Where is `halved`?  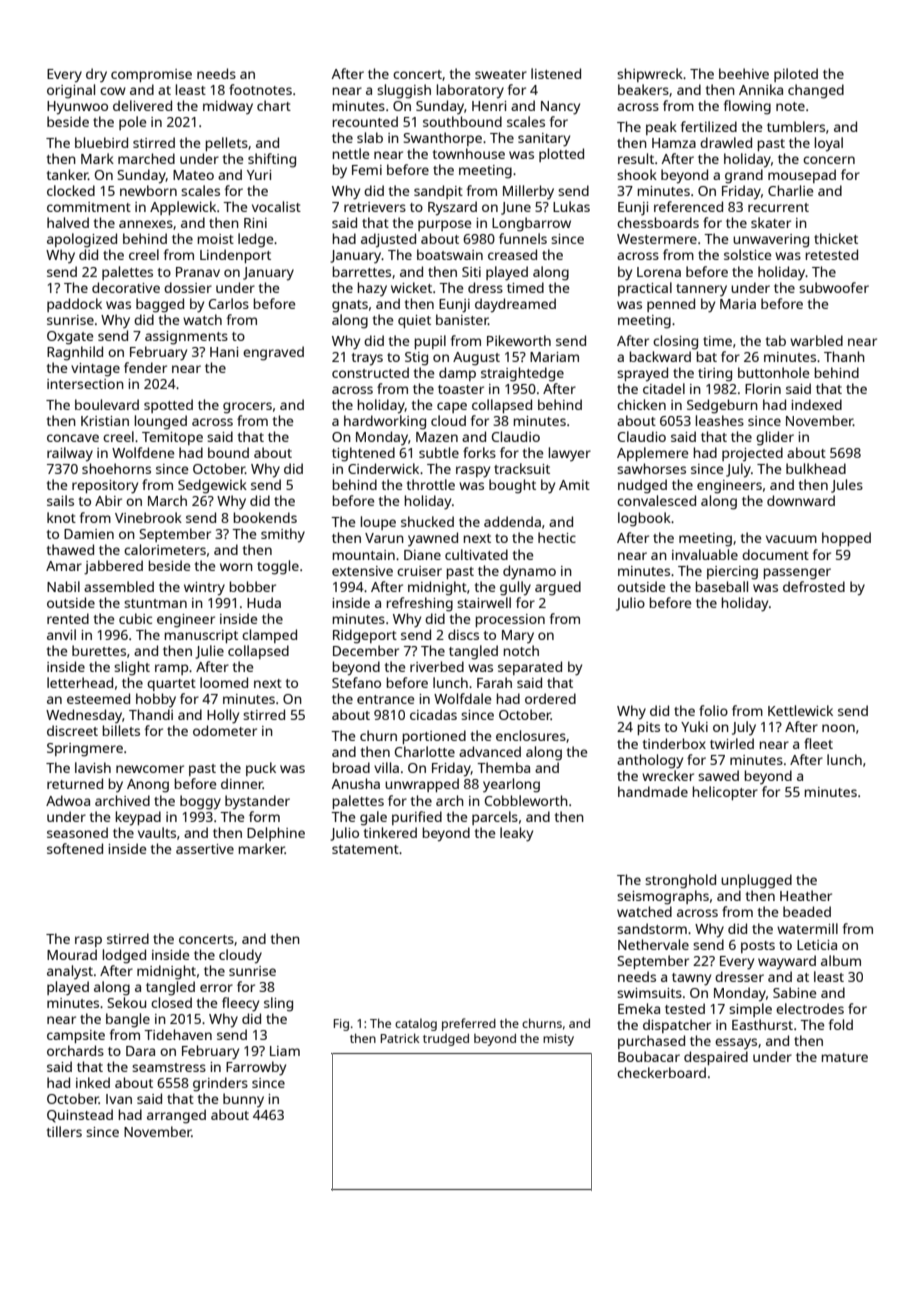
halved is located at coordinates (68, 222).
